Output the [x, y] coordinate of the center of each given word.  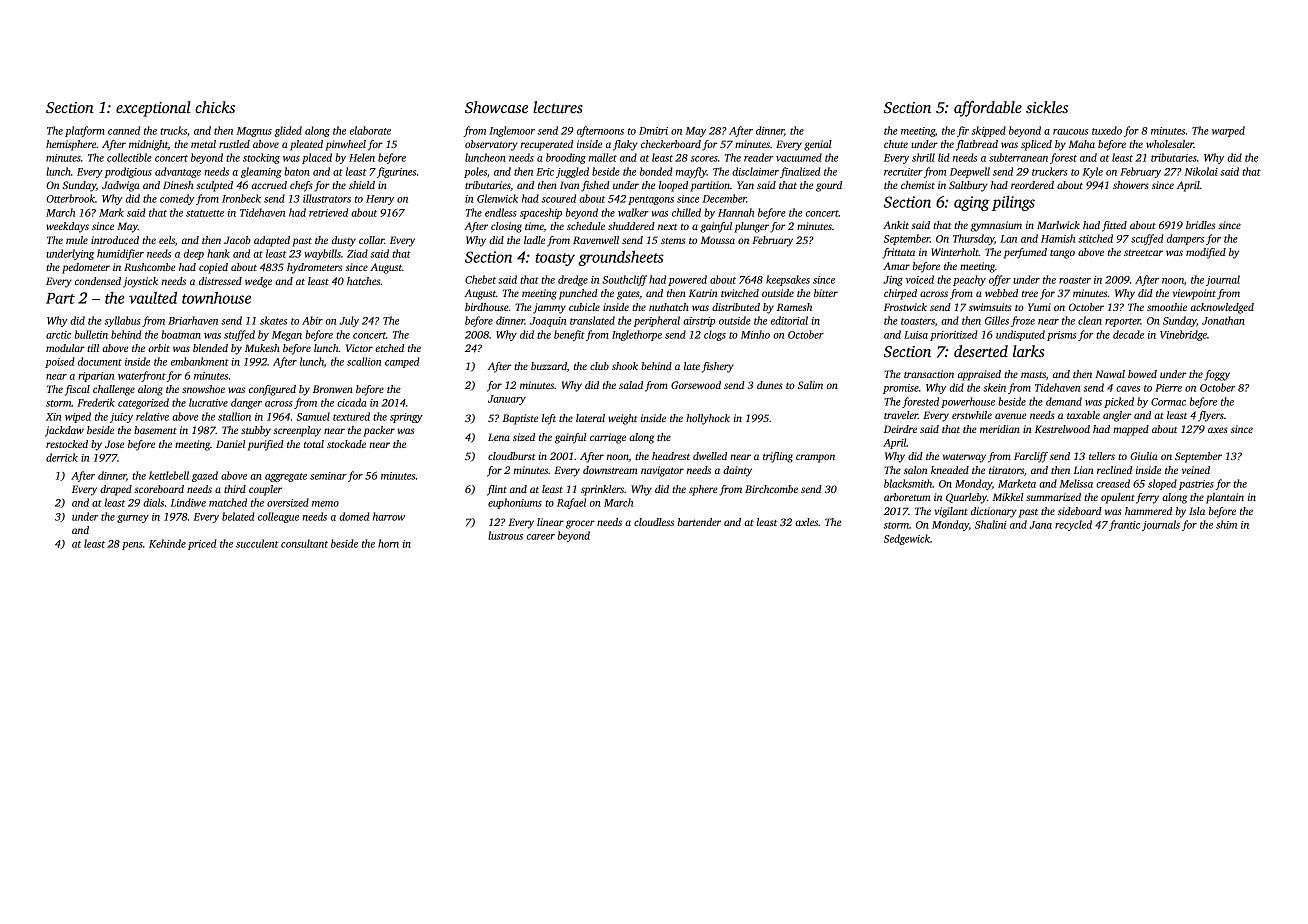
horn [388, 543]
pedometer [86, 268]
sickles [1047, 107]
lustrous [505, 535]
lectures [558, 107]
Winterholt [955, 252]
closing [506, 227]
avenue [1011, 416]
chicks [215, 107]
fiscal [77, 390]
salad [631, 385]
